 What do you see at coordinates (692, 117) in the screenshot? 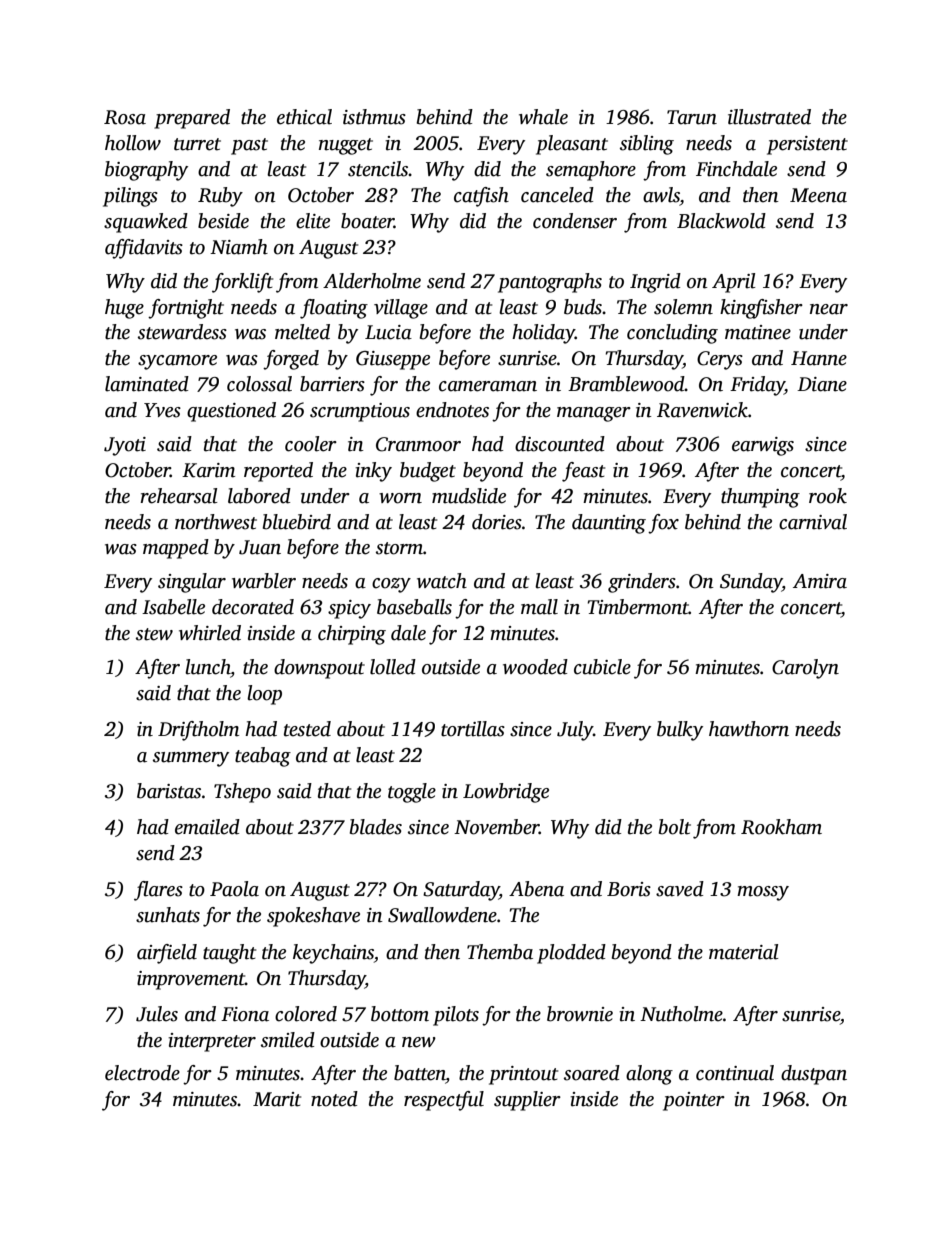
I see `Tarun` at bounding box center [692, 117].
